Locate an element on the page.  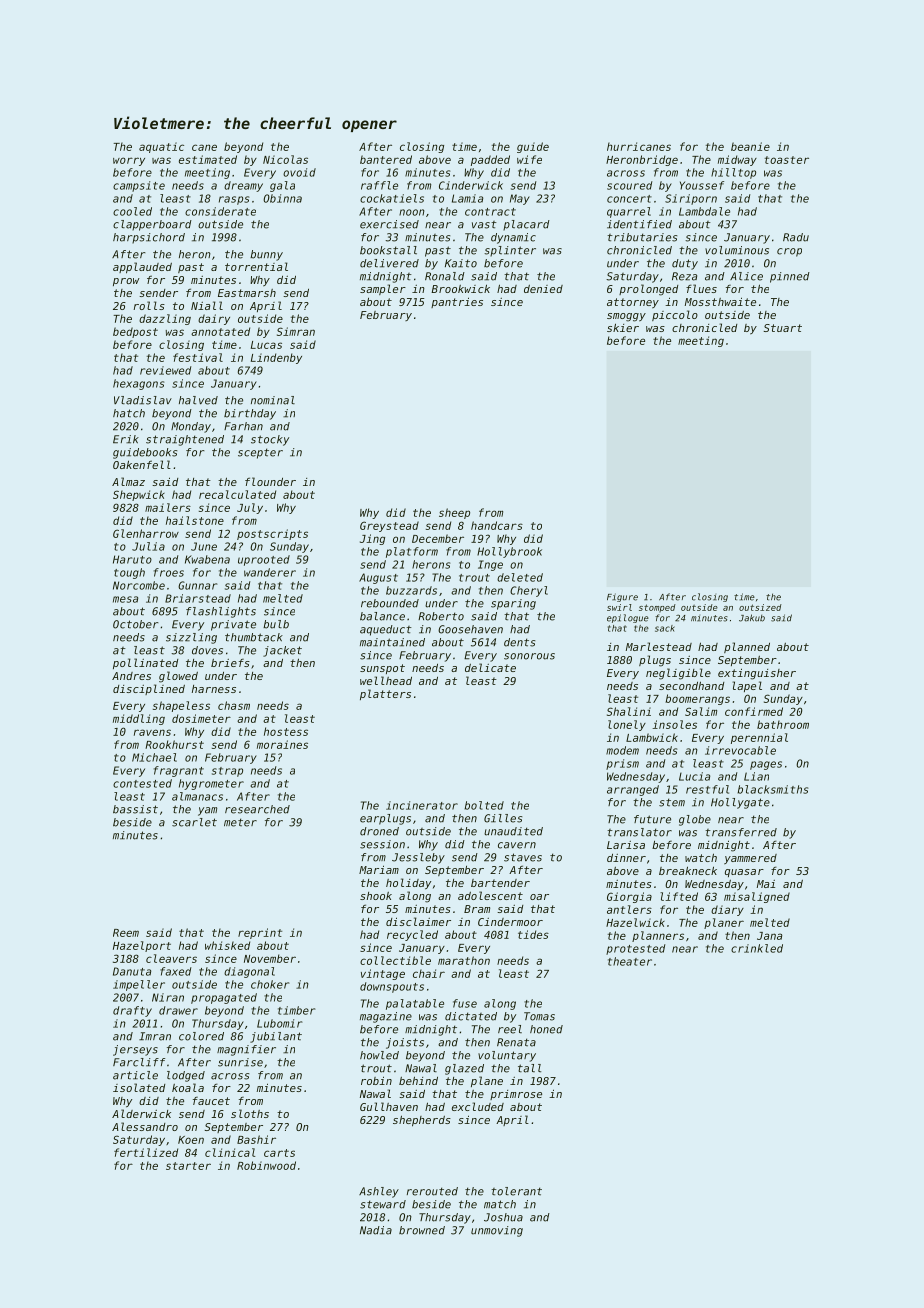
bassist is located at coordinates (135, 809).
